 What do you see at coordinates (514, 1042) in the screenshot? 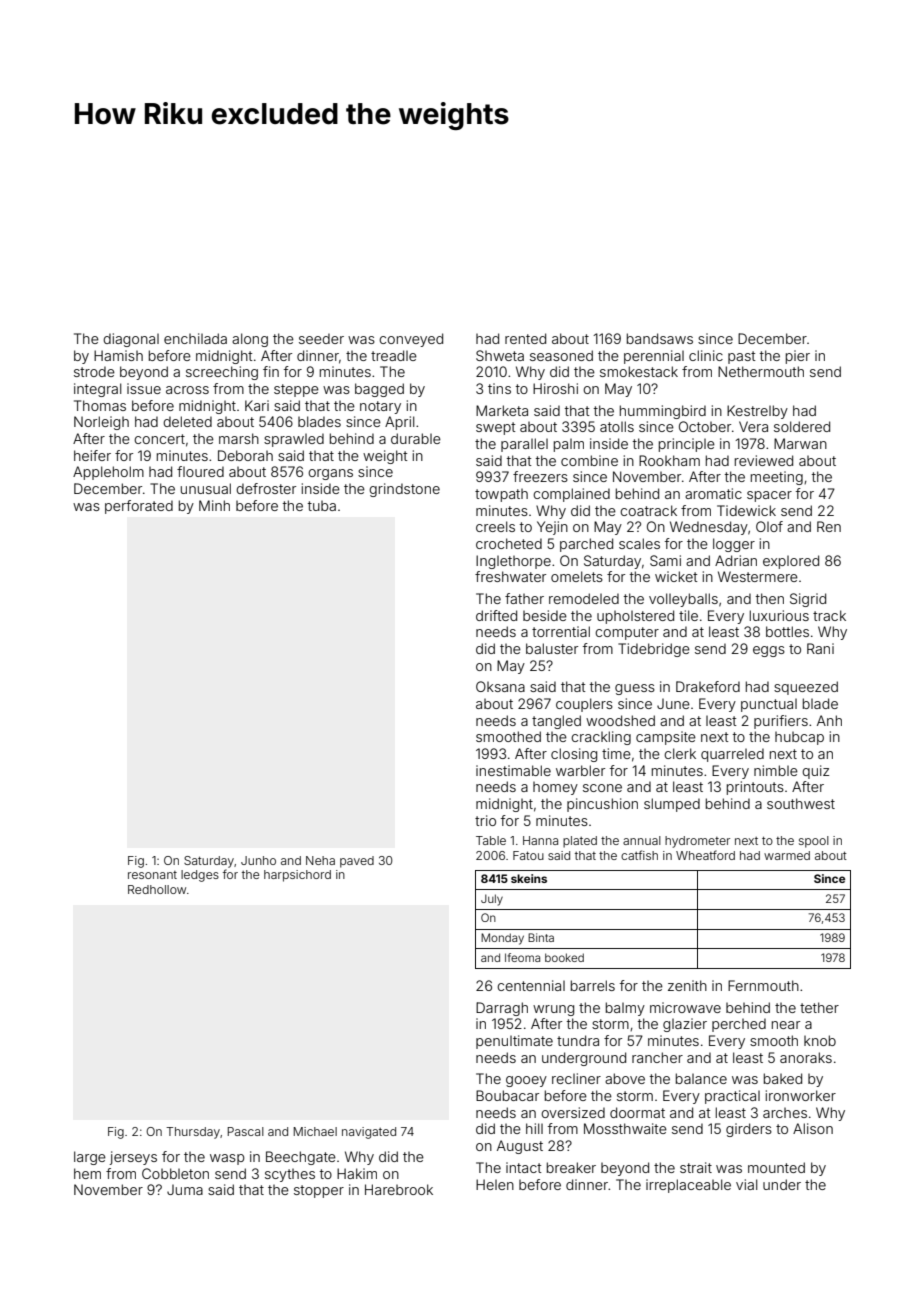
I see `penultimate` at bounding box center [514, 1042].
